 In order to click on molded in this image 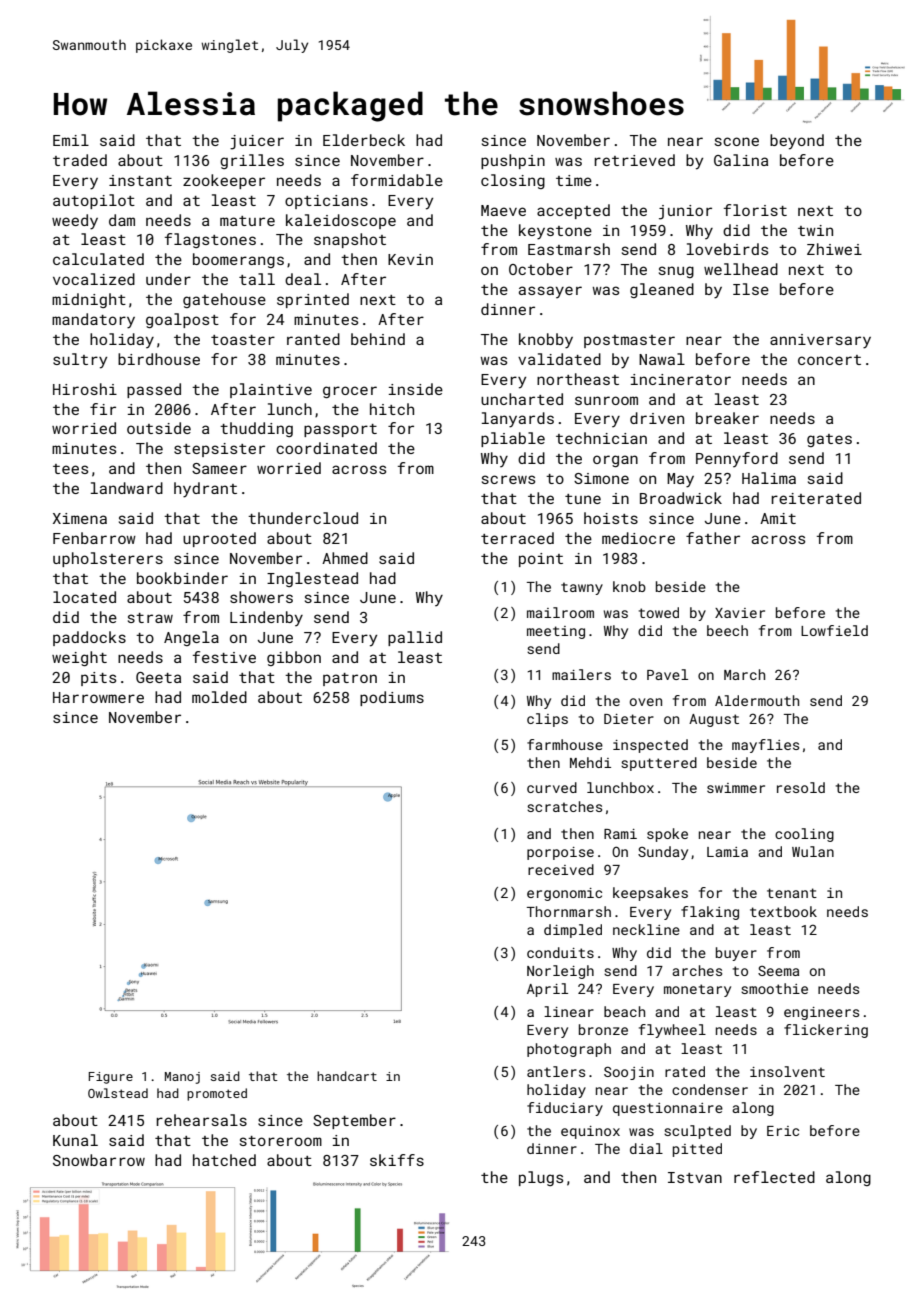, I will do `click(219, 697)`.
